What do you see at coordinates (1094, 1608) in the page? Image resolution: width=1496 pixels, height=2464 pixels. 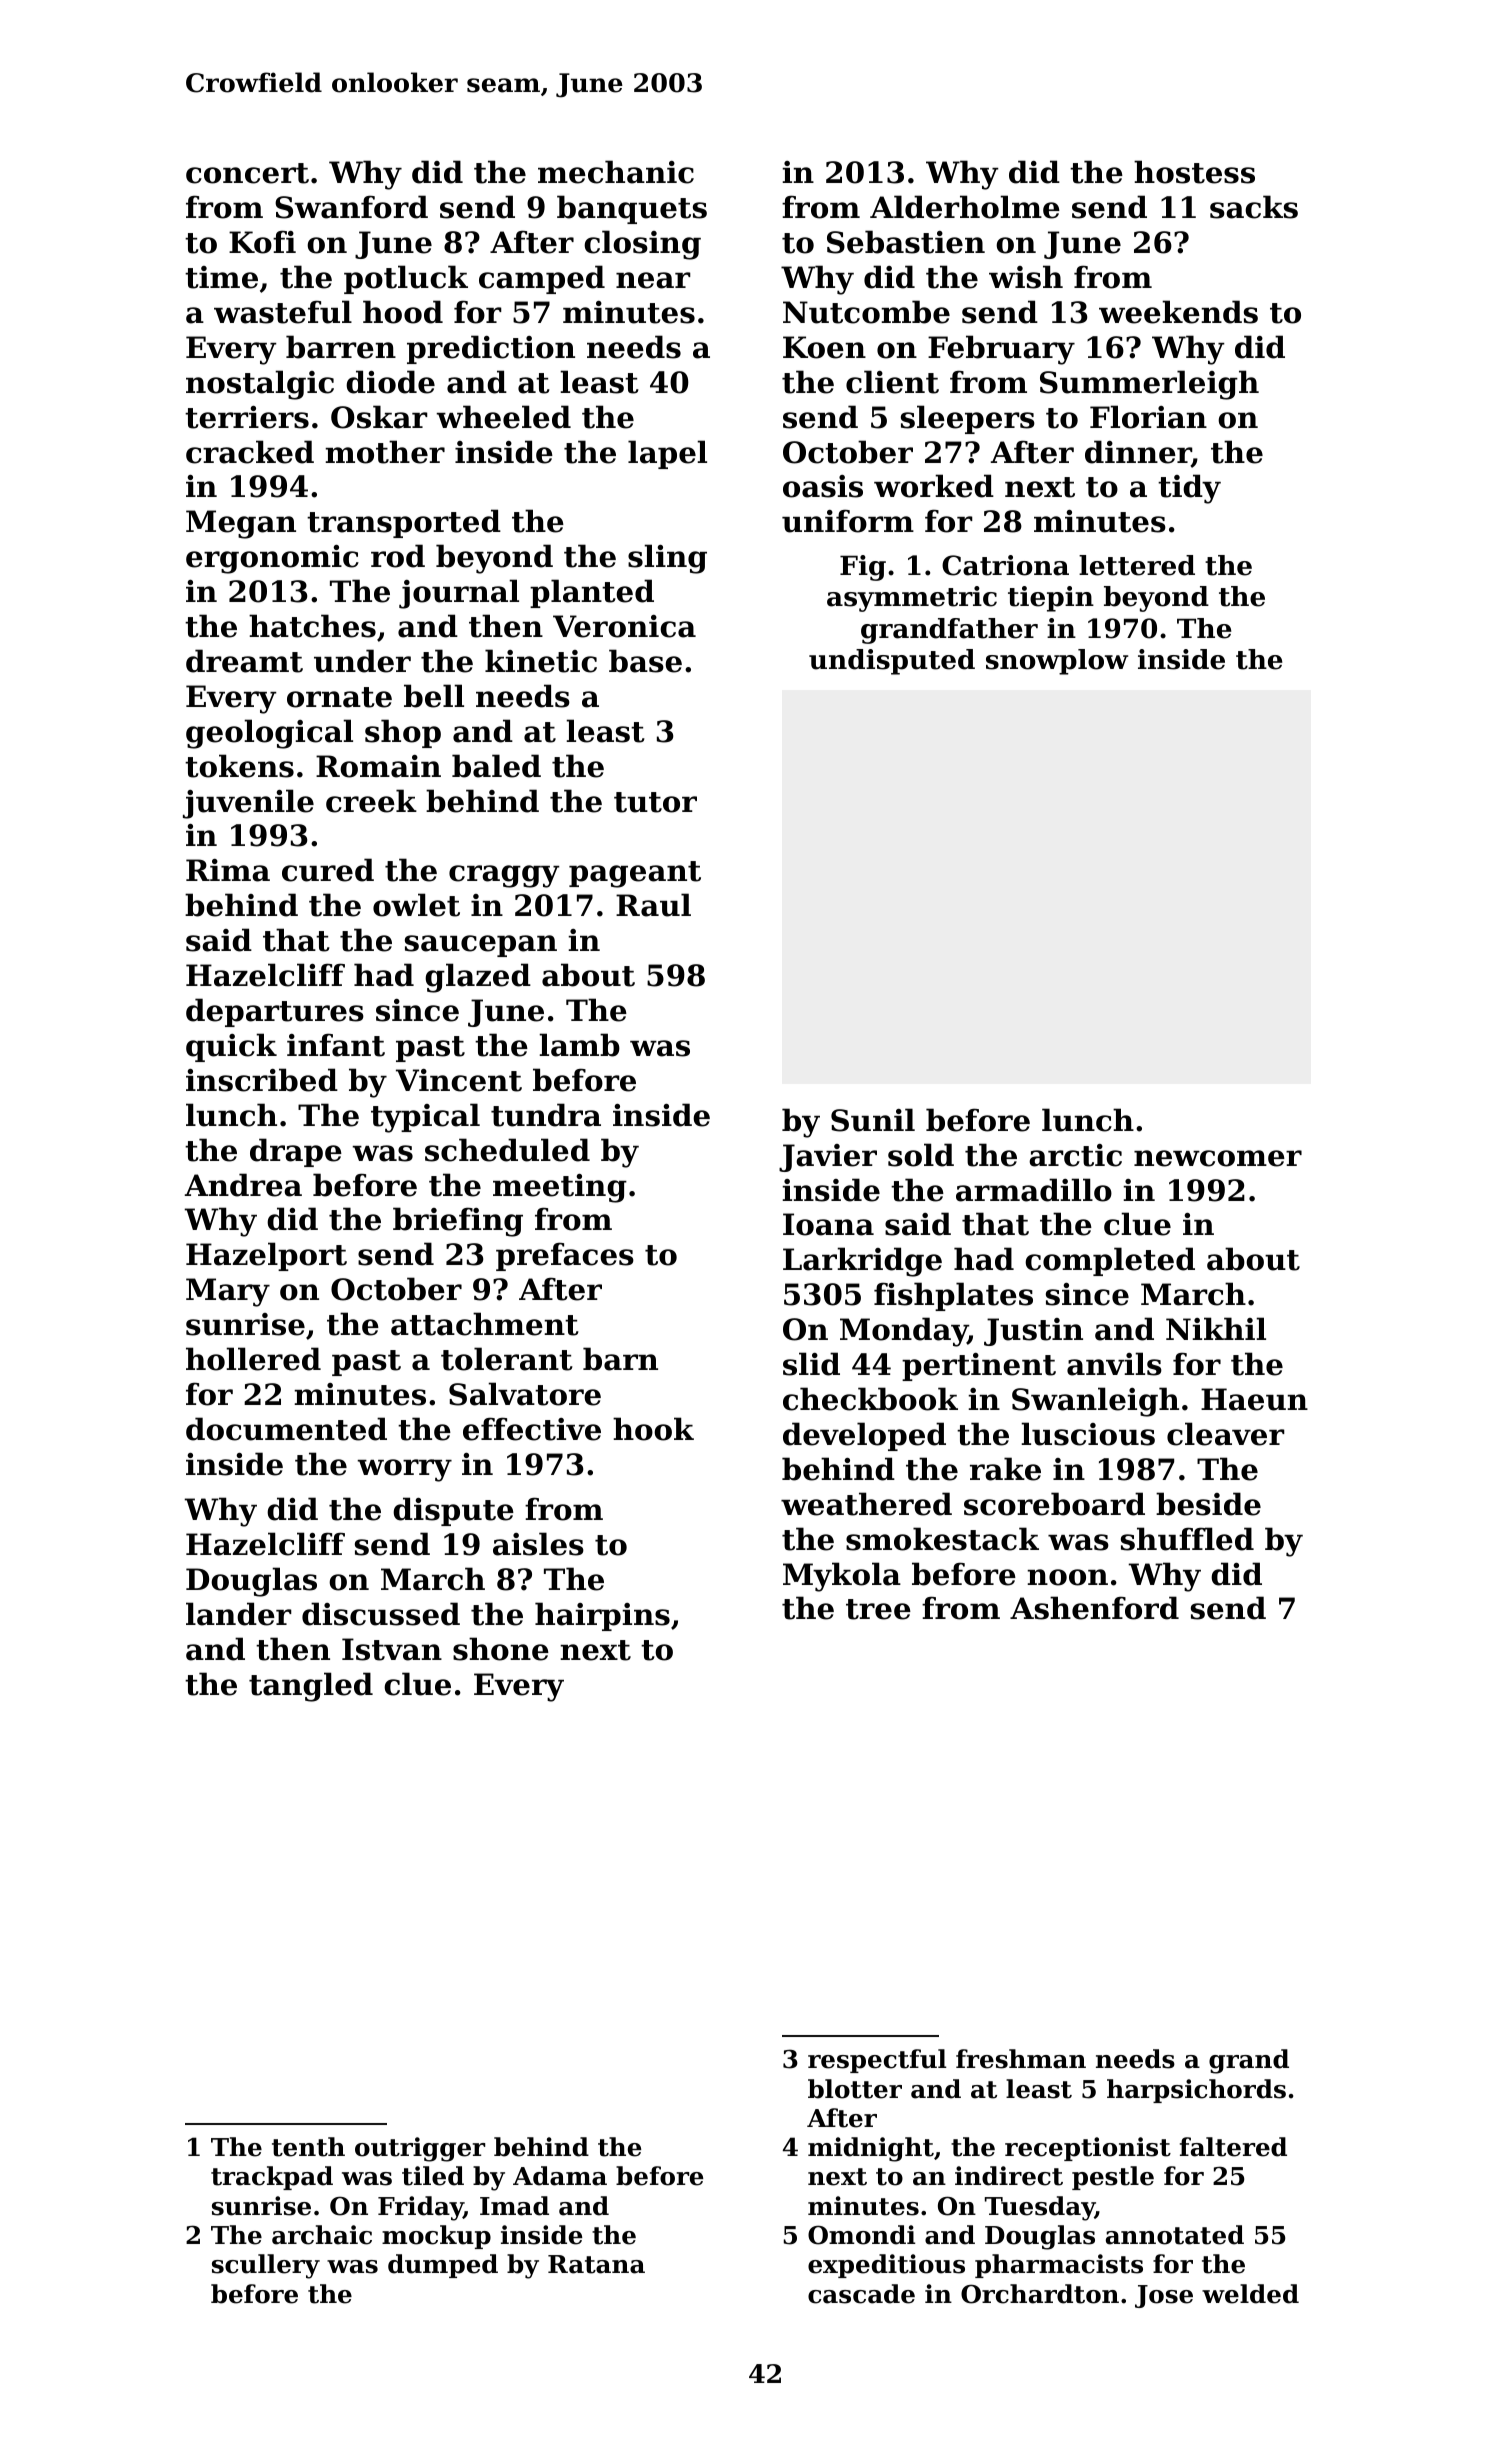 I see `Ashenford` at bounding box center [1094, 1608].
